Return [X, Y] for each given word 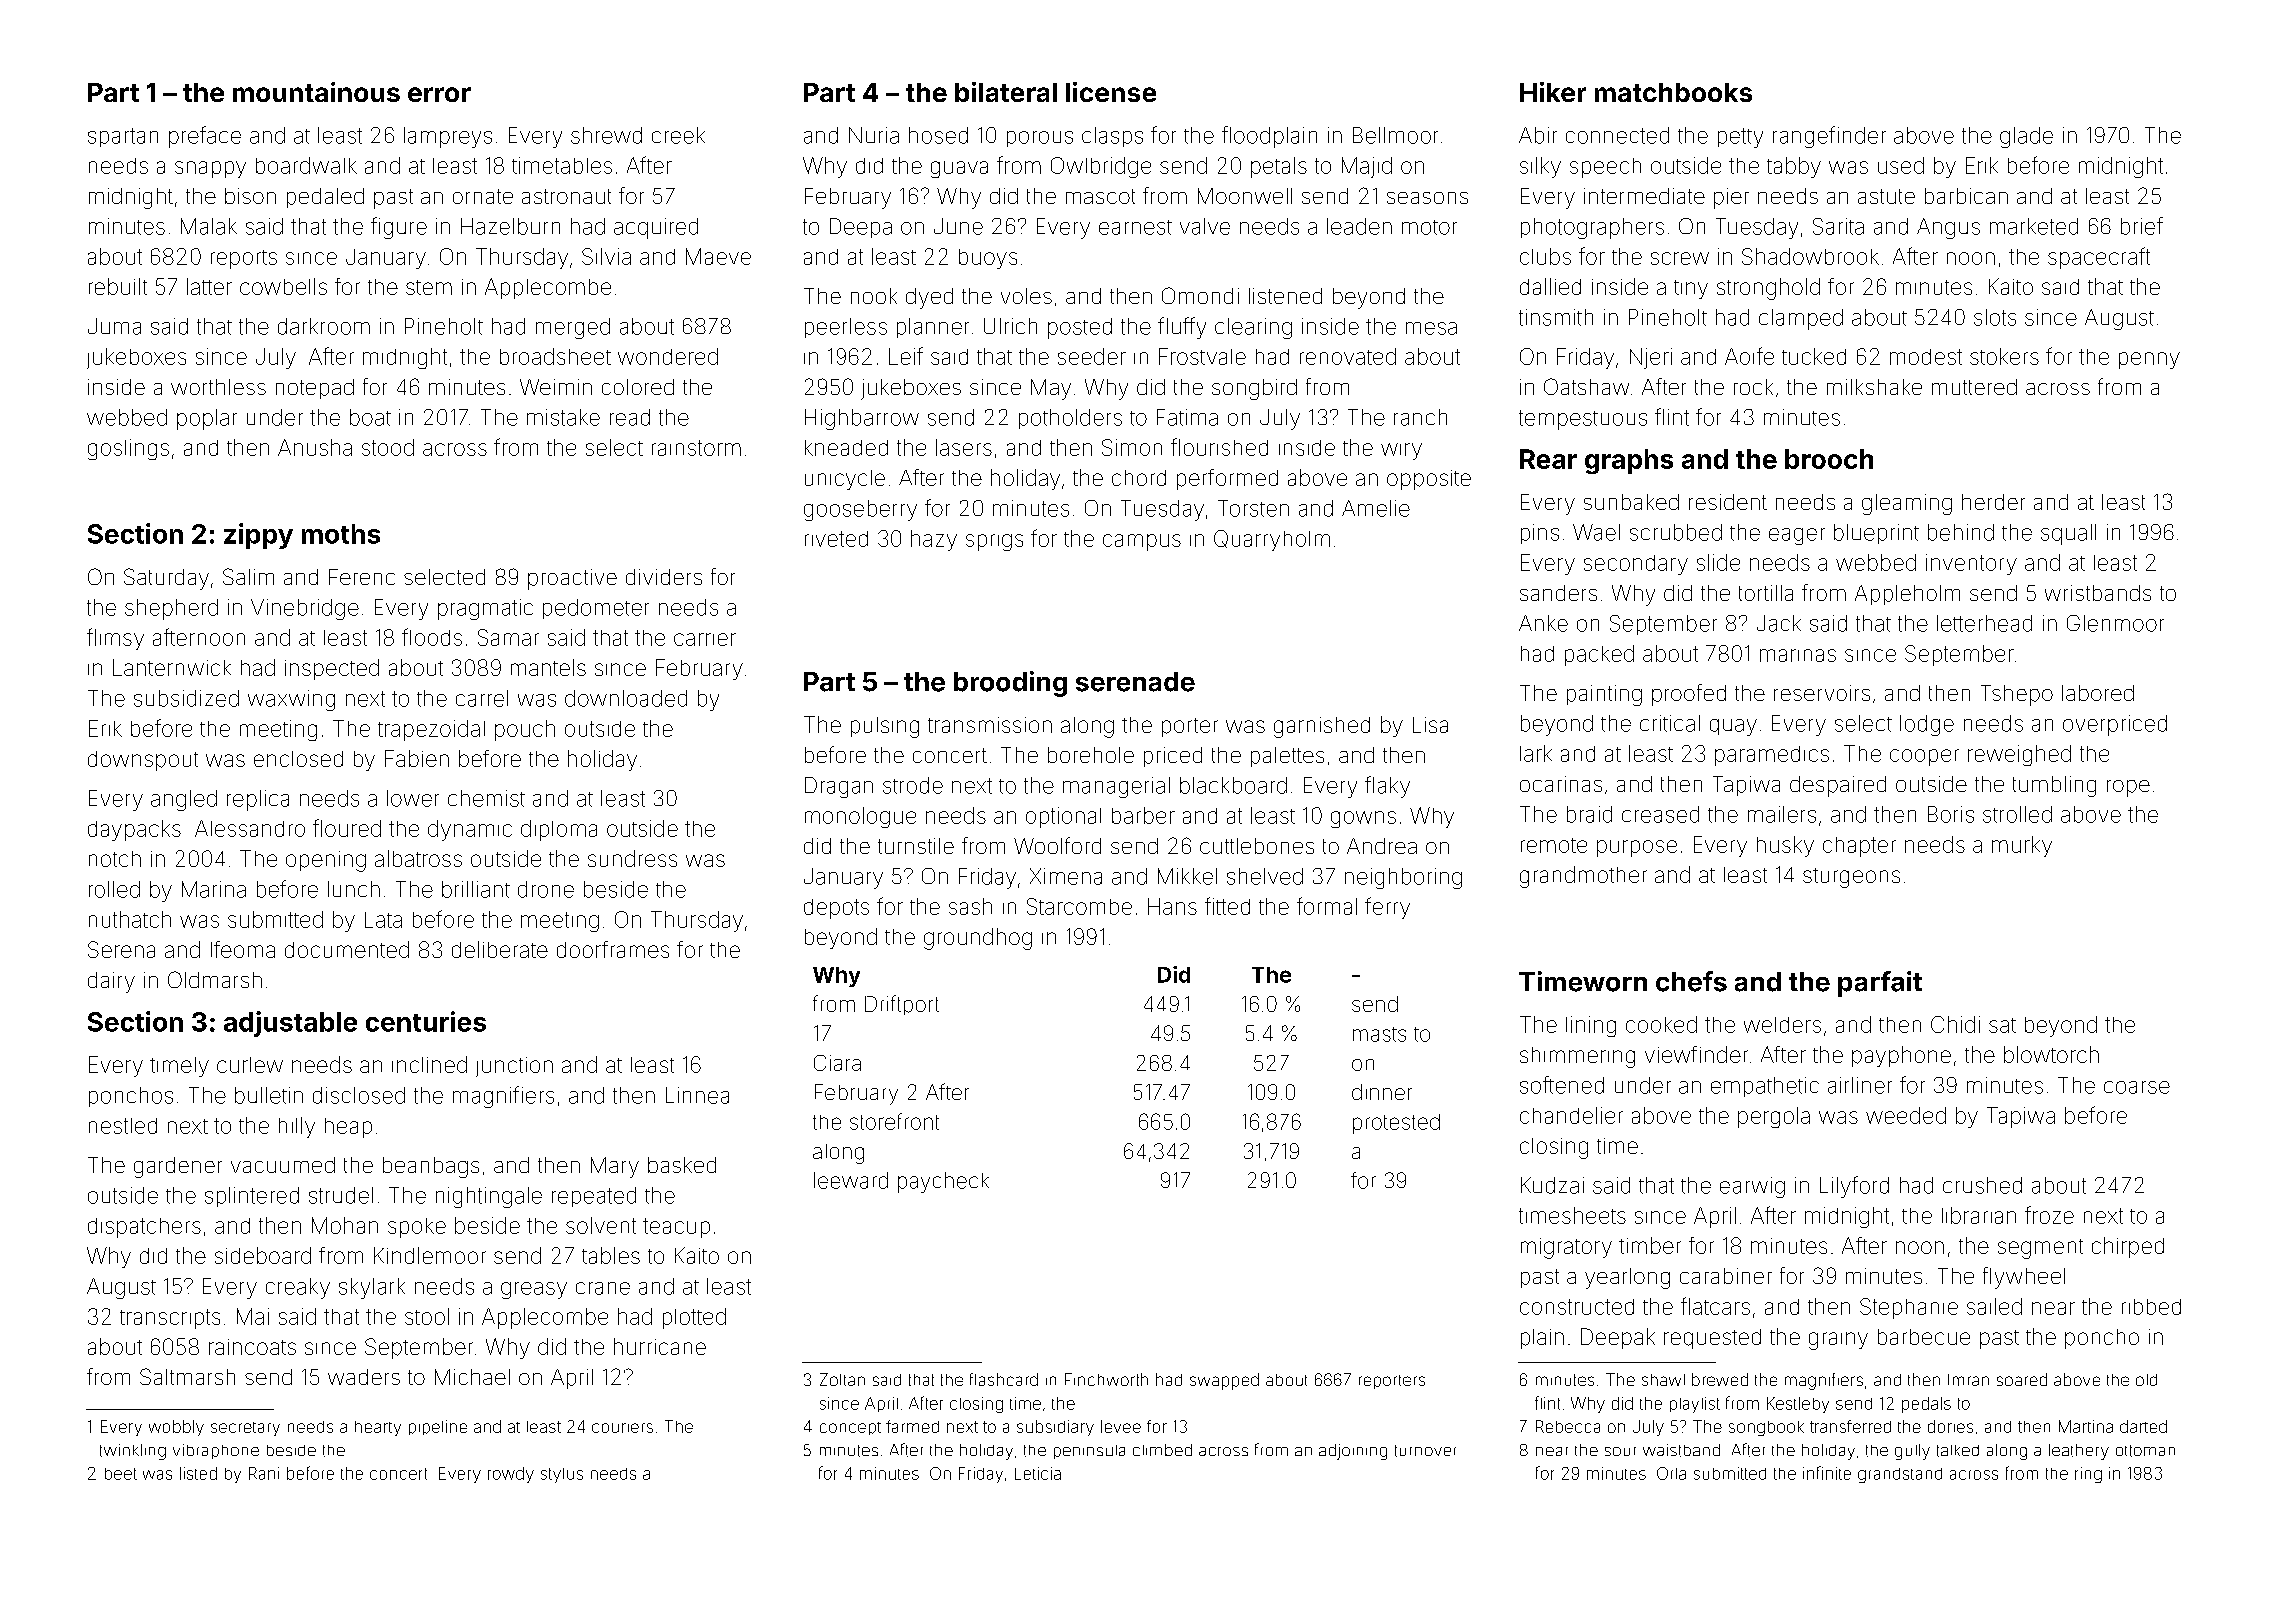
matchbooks [1673, 92]
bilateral [1006, 92]
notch [115, 859]
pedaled [325, 198]
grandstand [1900, 1475]
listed [198, 1473]
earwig [1752, 1187]
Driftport [902, 1005]
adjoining [1353, 1452]
